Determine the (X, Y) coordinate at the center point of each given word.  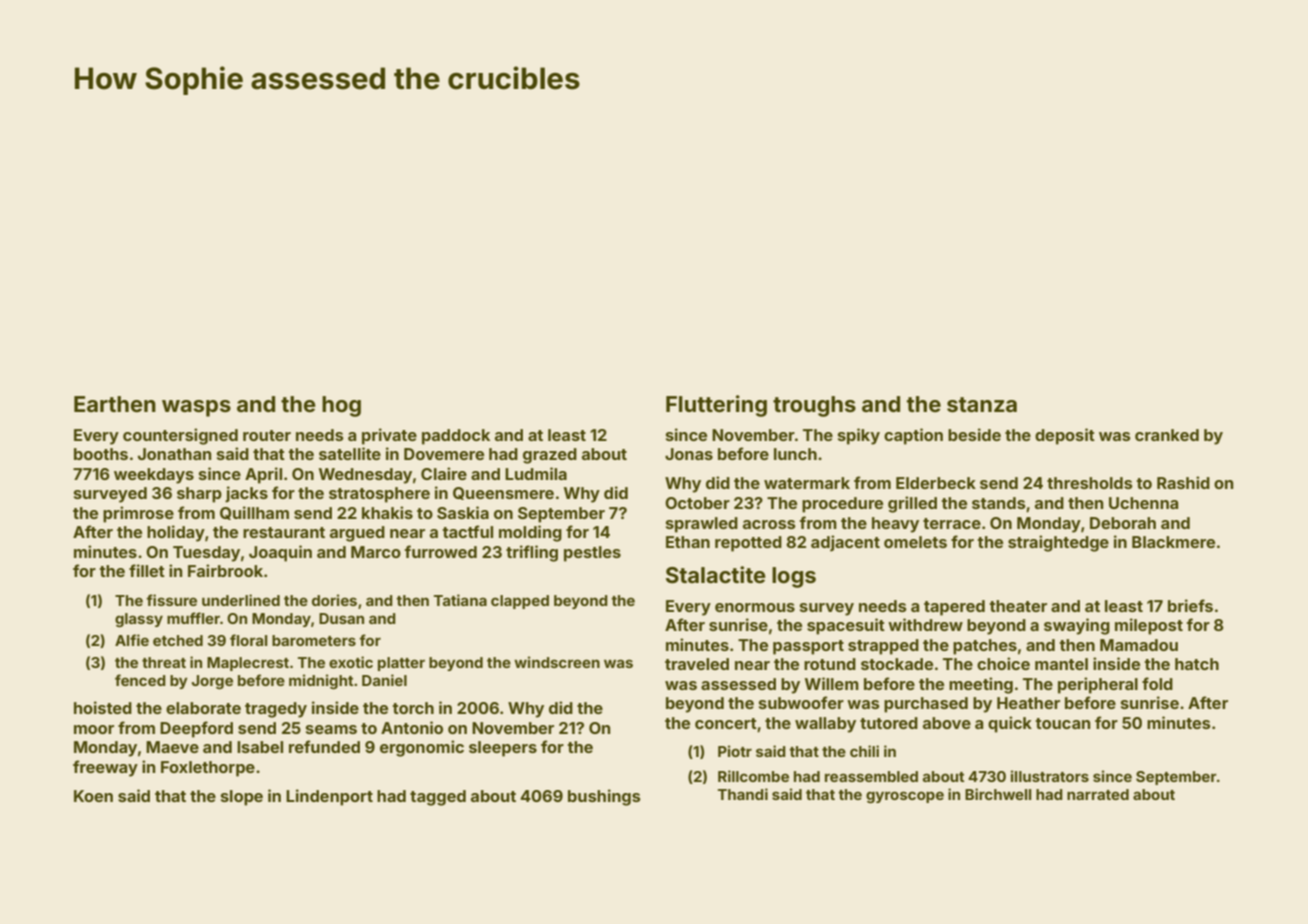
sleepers (503, 749)
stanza (982, 405)
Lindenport (329, 797)
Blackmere (1173, 542)
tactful (467, 531)
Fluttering (716, 406)
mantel (1061, 664)
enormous (755, 607)
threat (164, 662)
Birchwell (998, 794)
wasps (196, 408)
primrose (138, 514)
